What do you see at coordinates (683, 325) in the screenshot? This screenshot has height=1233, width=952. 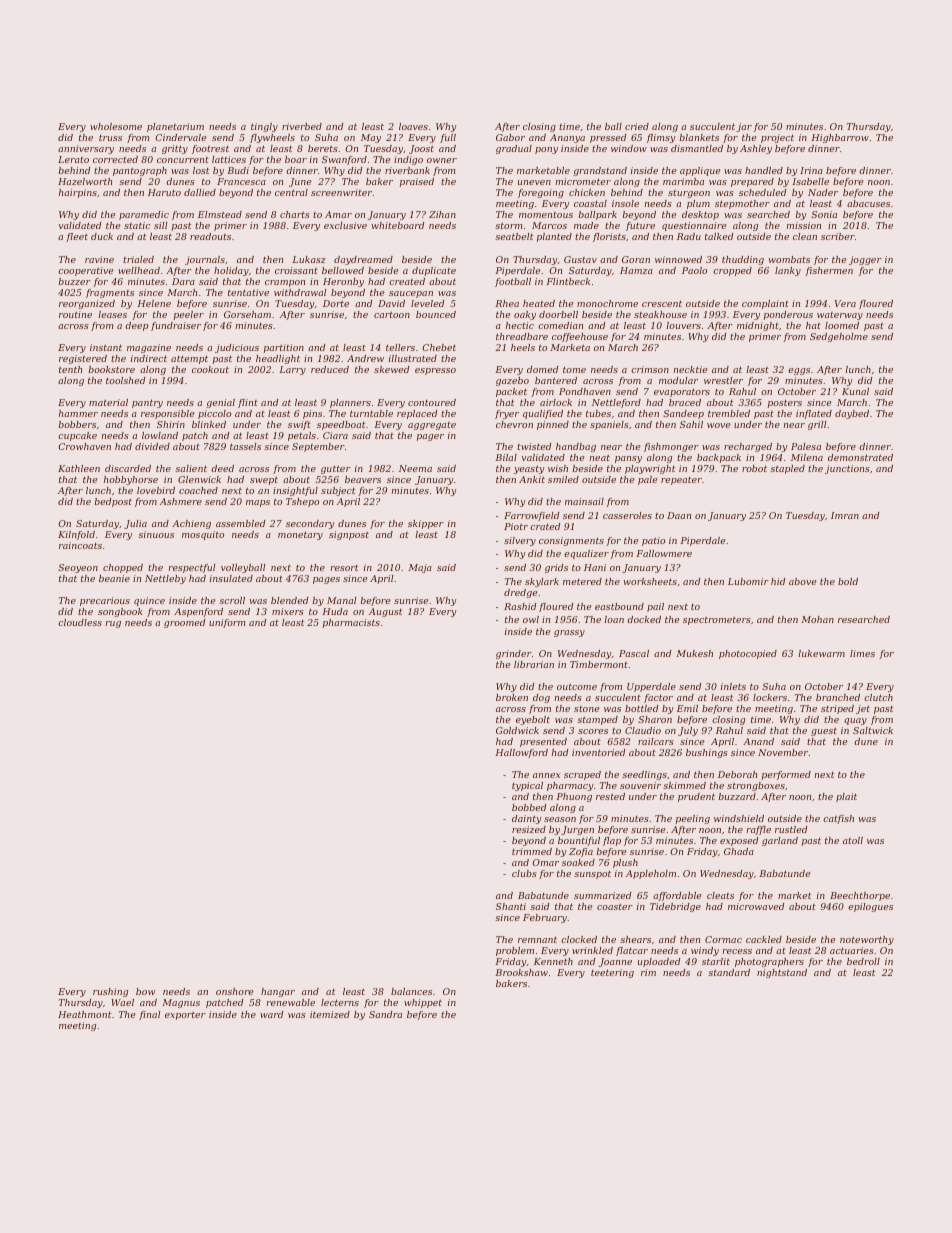 I see `louvers` at bounding box center [683, 325].
